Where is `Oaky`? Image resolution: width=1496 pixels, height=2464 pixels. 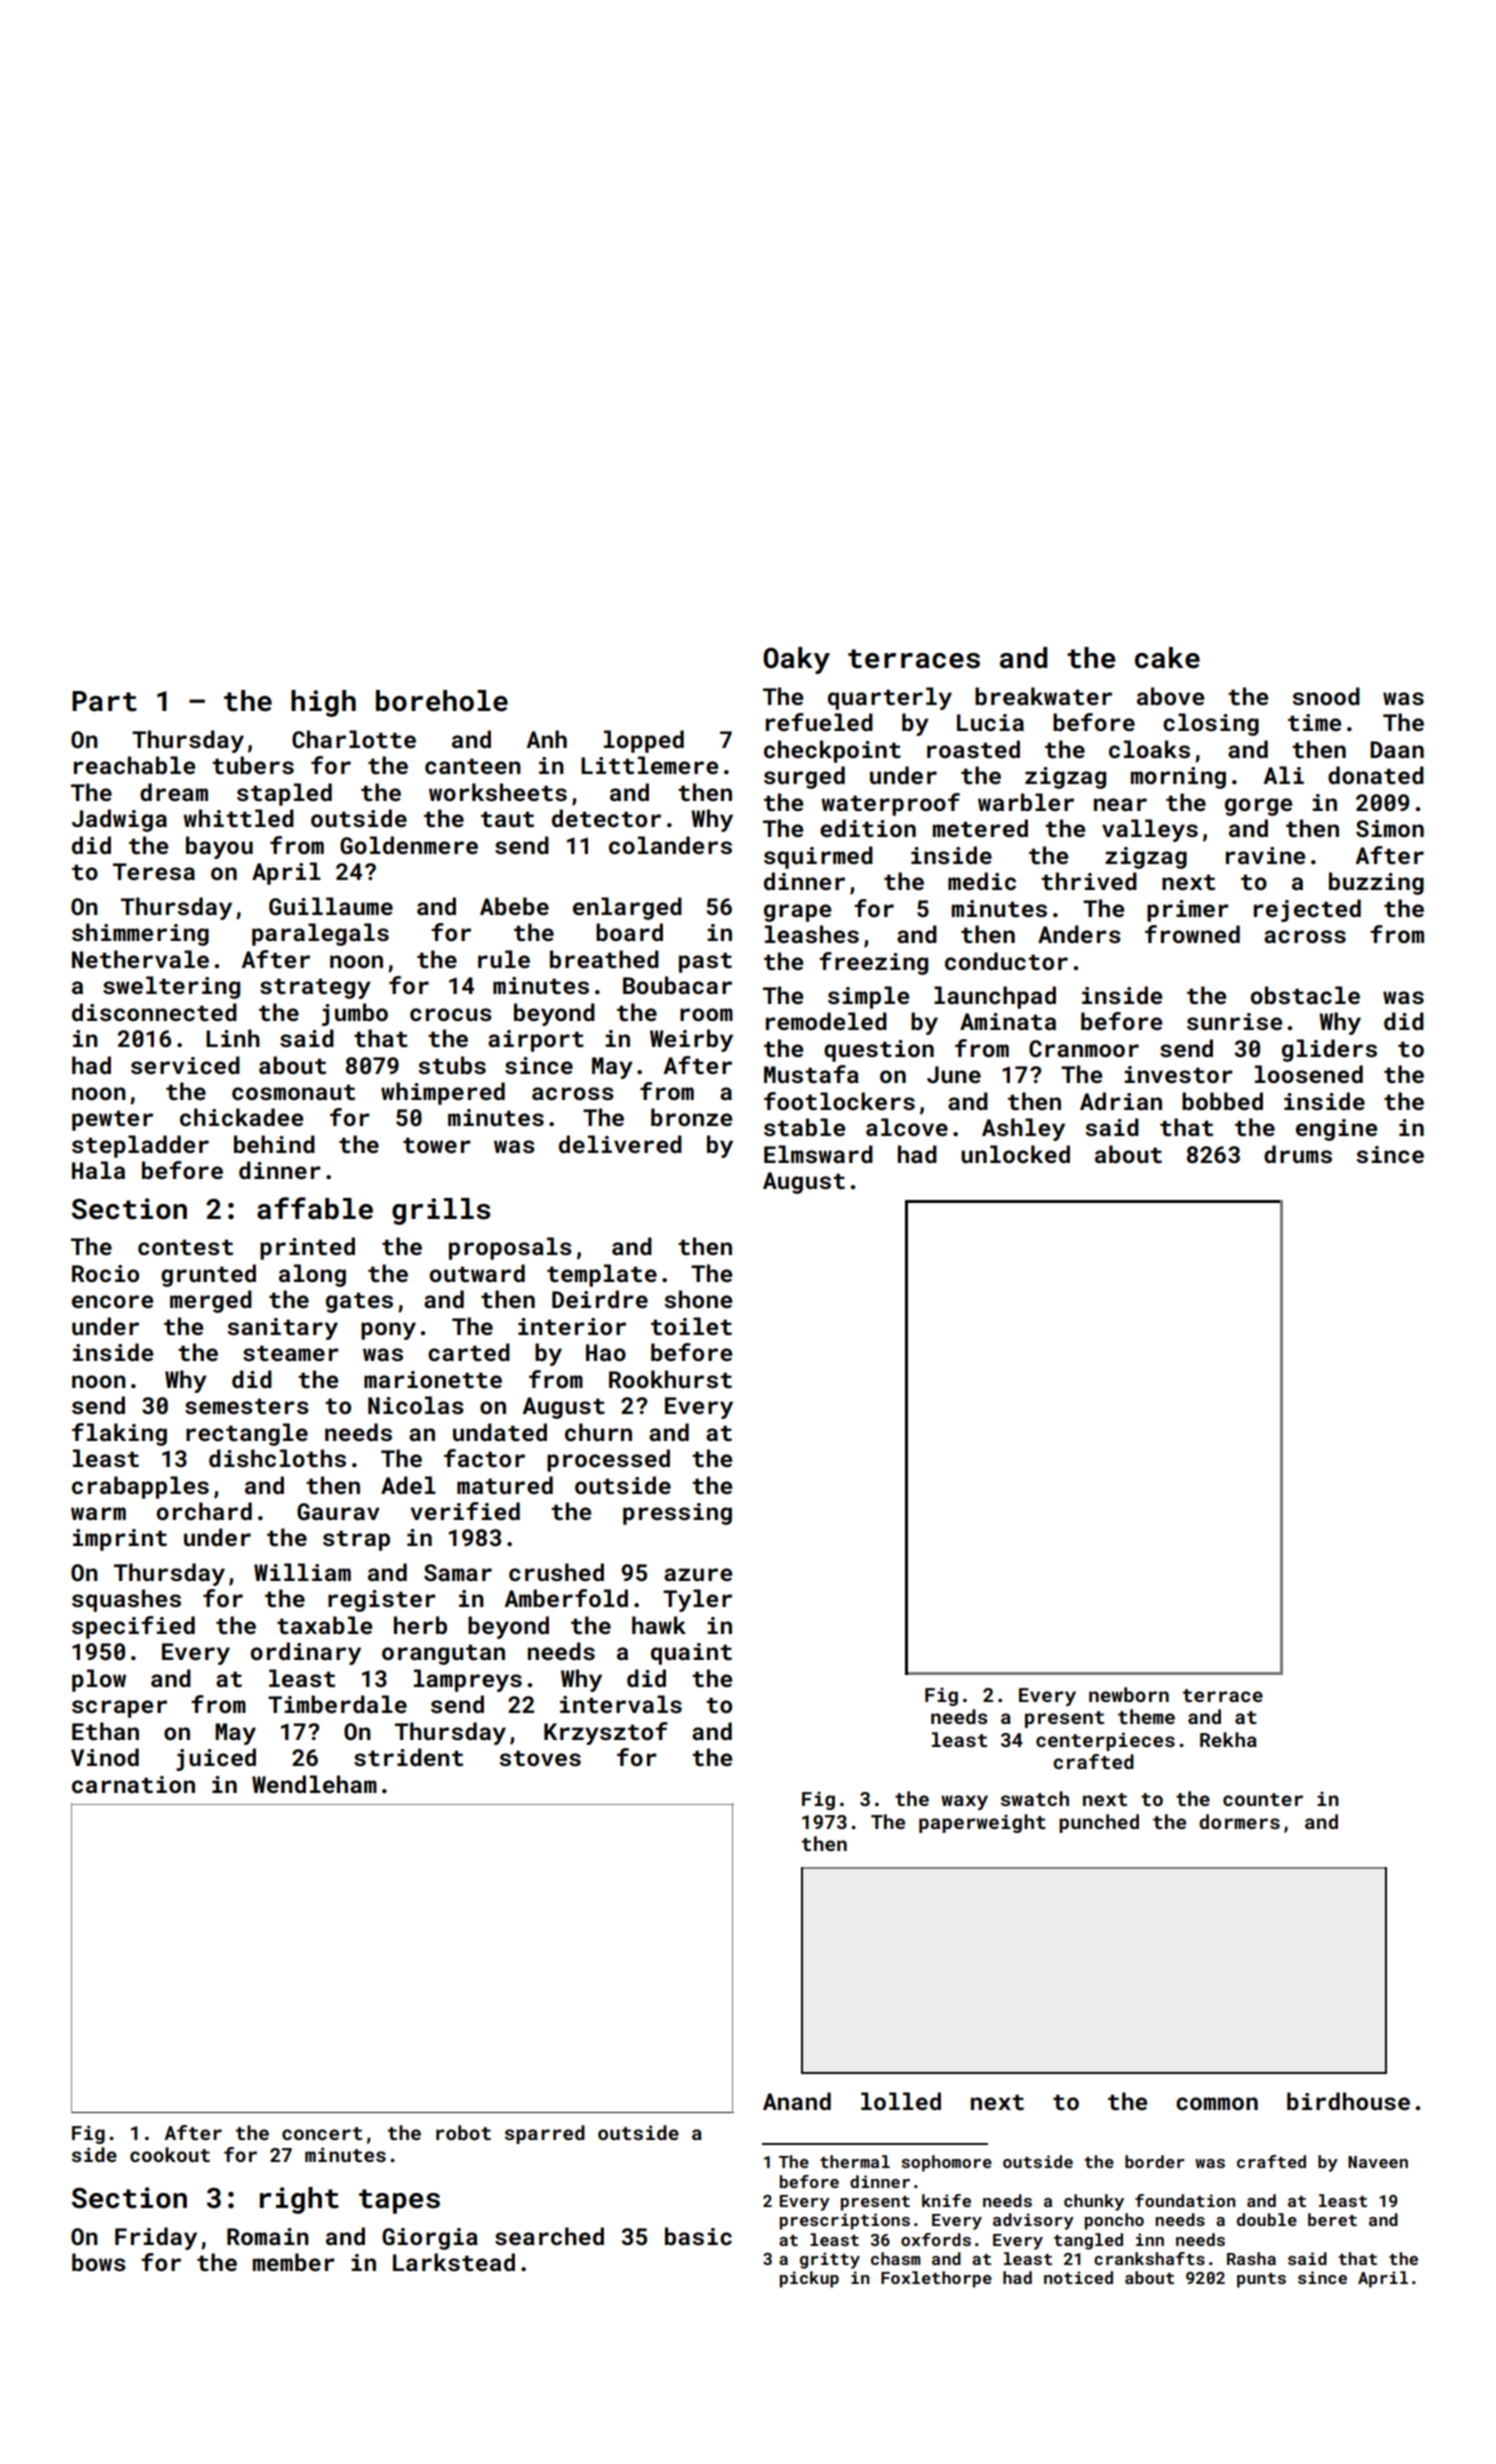 Oaky is located at coordinates (796, 660).
